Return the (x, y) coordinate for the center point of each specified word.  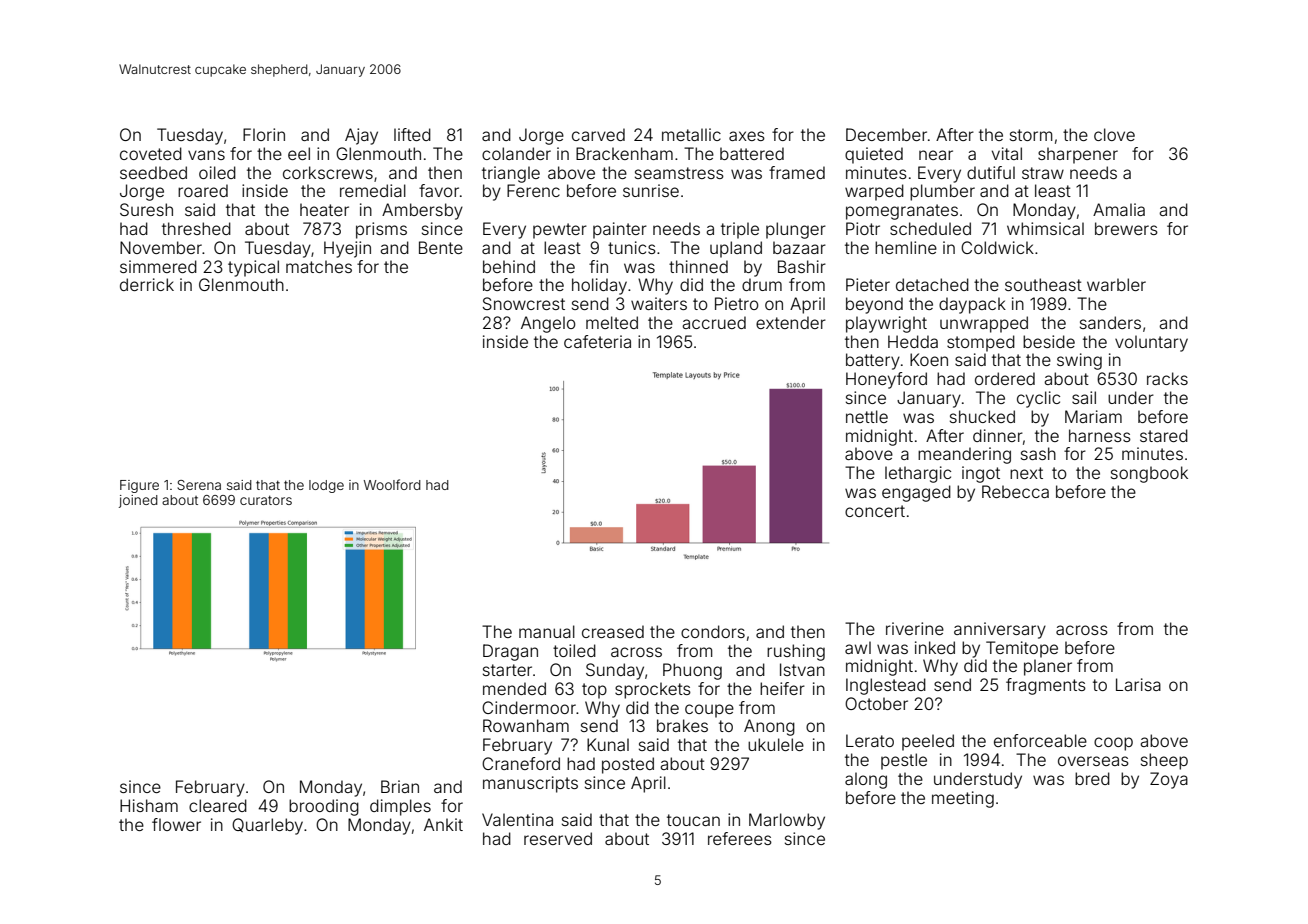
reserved (558, 838)
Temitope (1022, 649)
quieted (874, 155)
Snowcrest (524, 303)
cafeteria (597, 341)
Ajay (361, 136)
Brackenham (624, 153)
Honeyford (886, 380)
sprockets (653, 690)
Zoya (1169, 780)
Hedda (913, 341)
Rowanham (526, 725)
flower (176, 824)
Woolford (392, 484)
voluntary (1151, 343)
